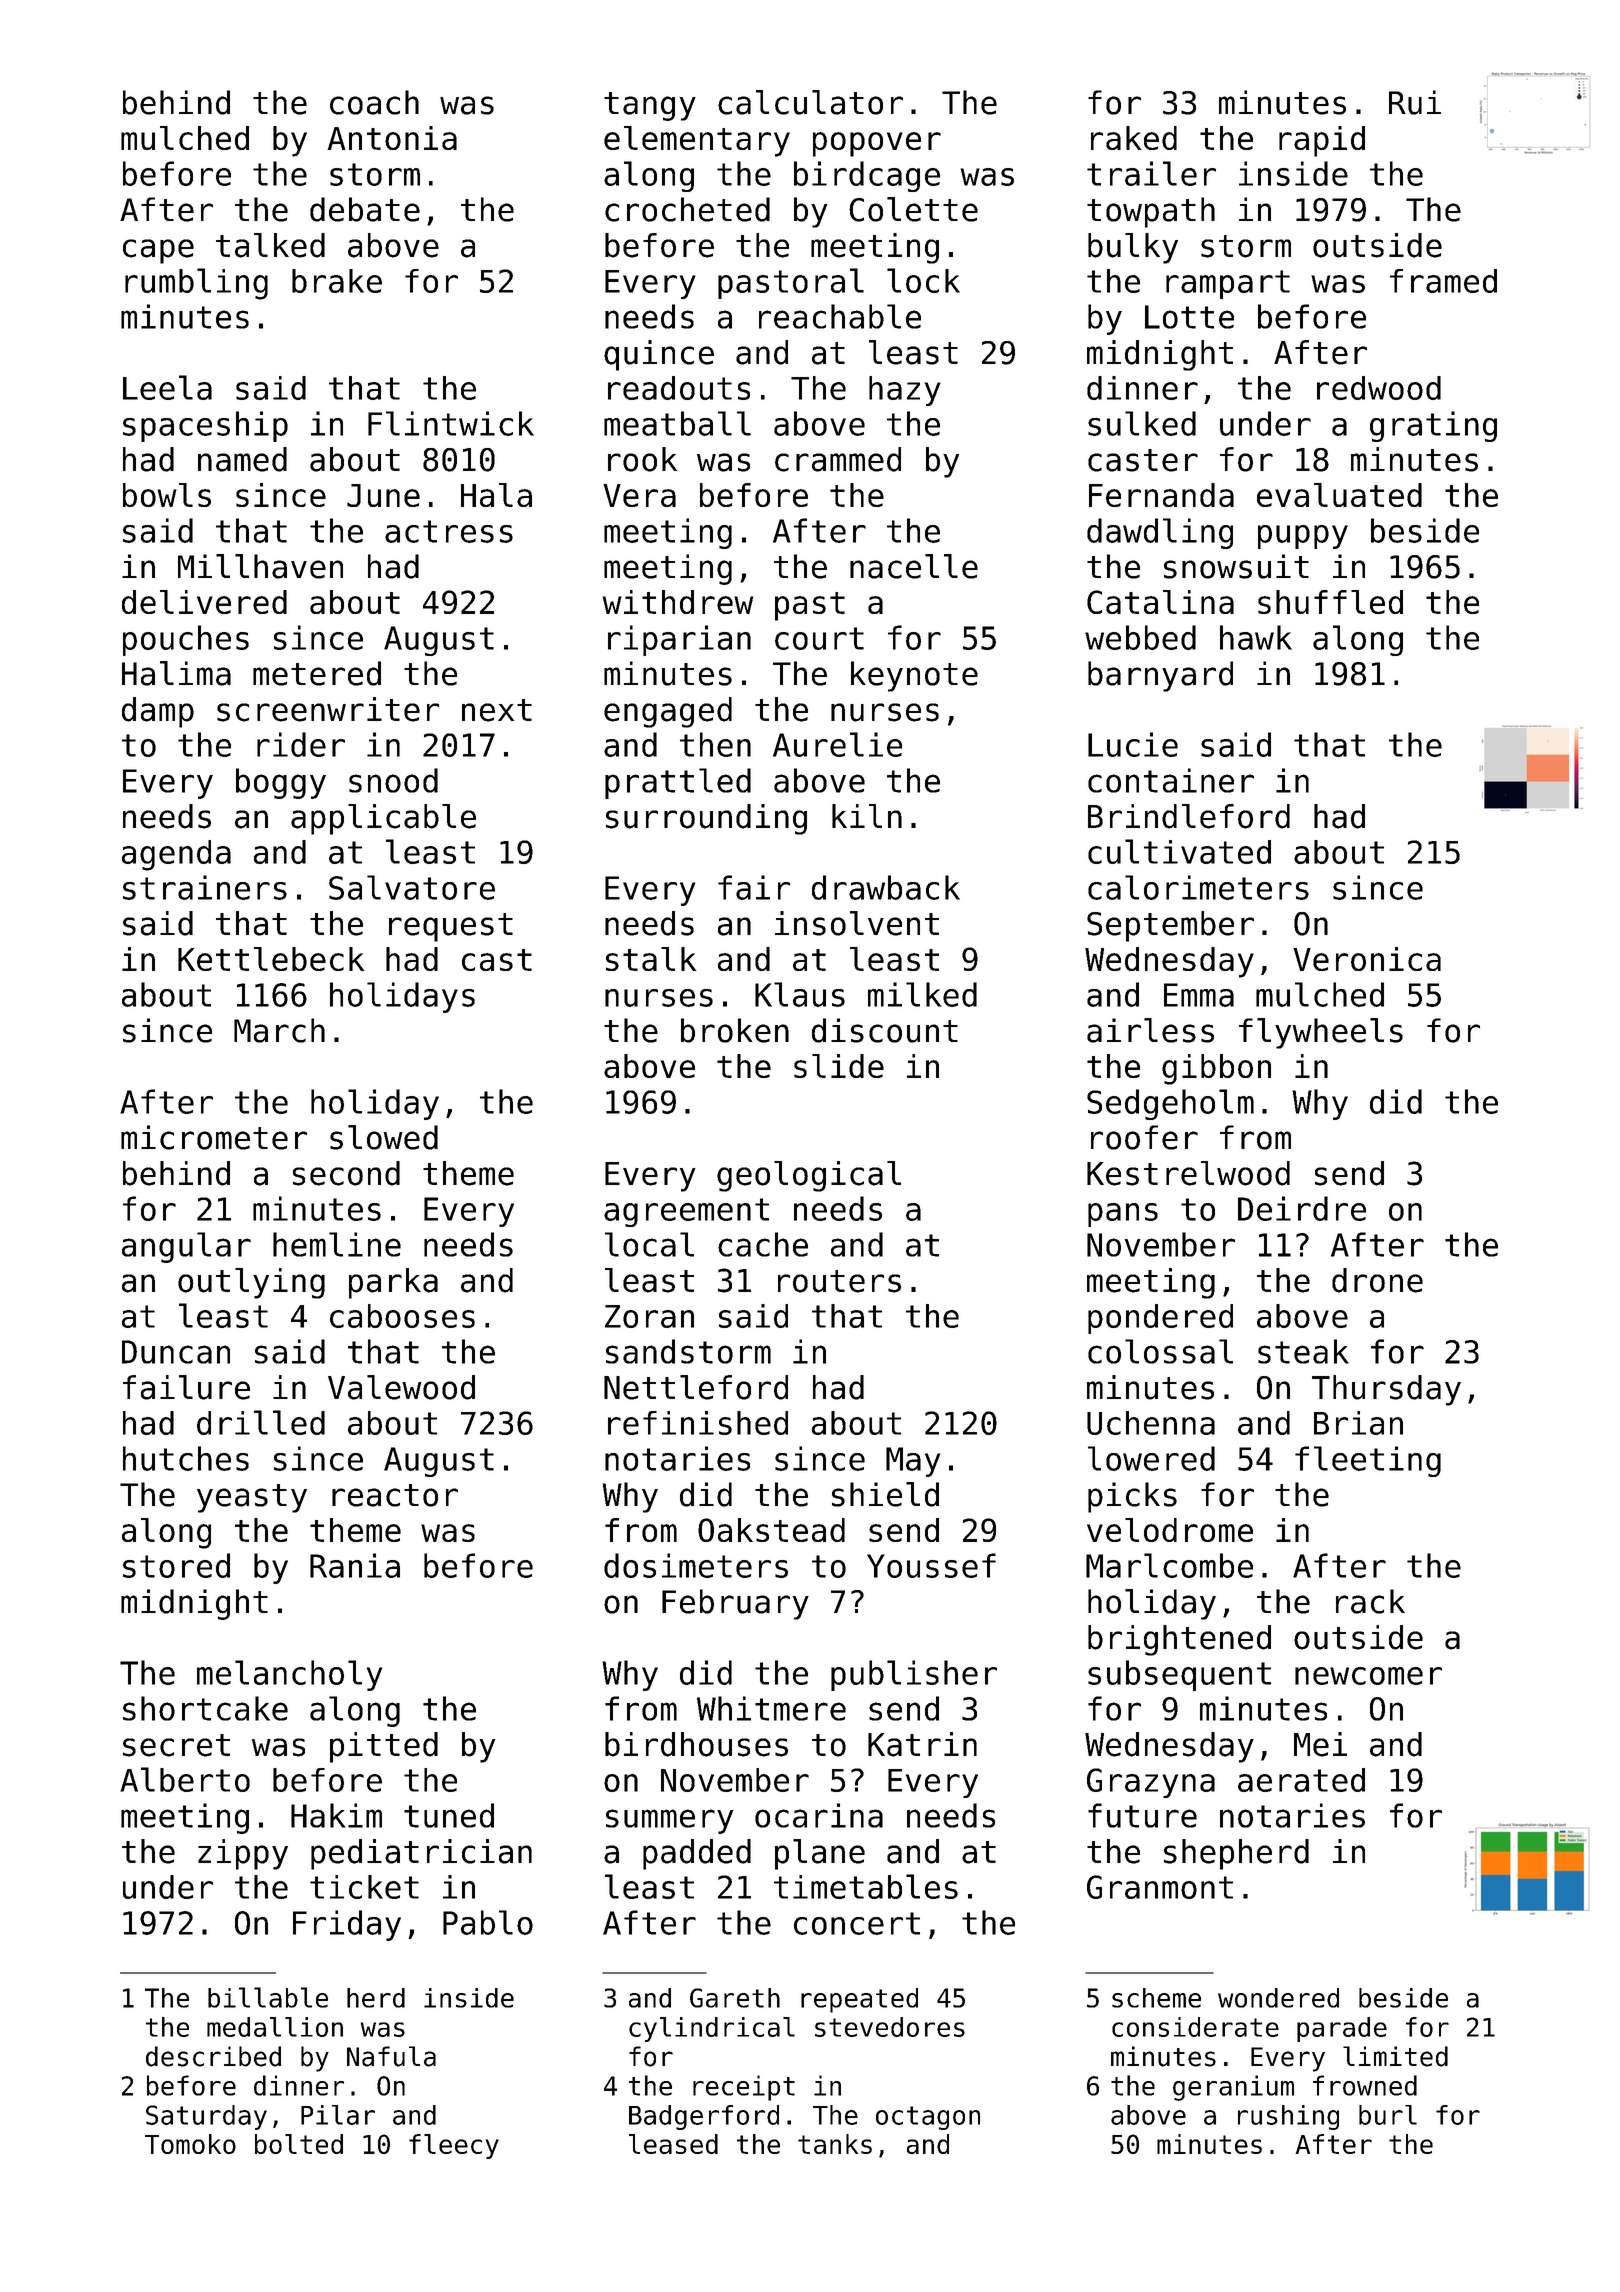  What do you see at coordinates (650, 106) in the screenshot?
I see `tangy` at bounding box center [650, 106].
